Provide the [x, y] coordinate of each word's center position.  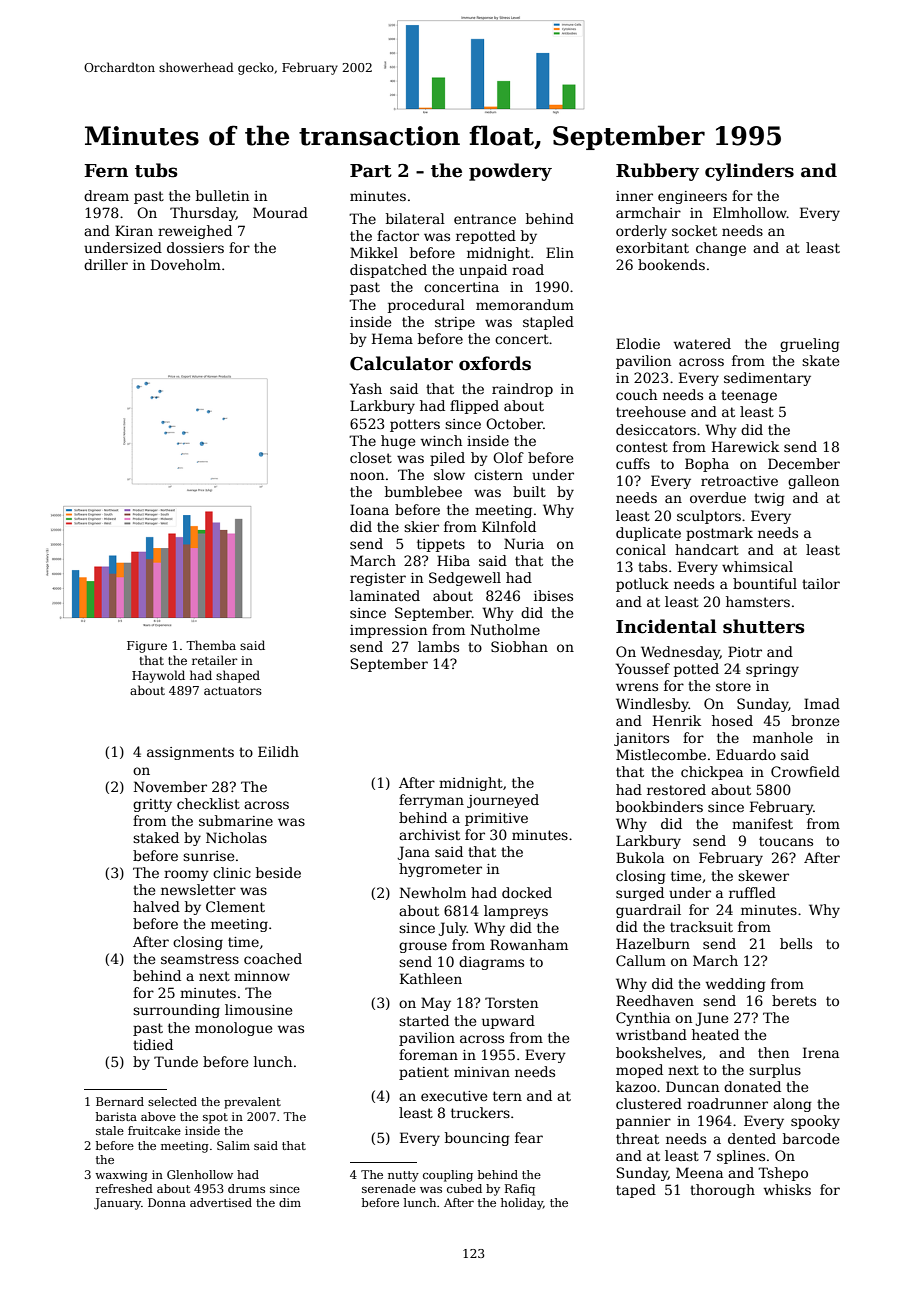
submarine [236, 820]
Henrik [677, 720]
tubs [156, 170]
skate [820, 360]
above [158, 1116]
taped [636, 1191]
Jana [413, 853]
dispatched [388, 271]
